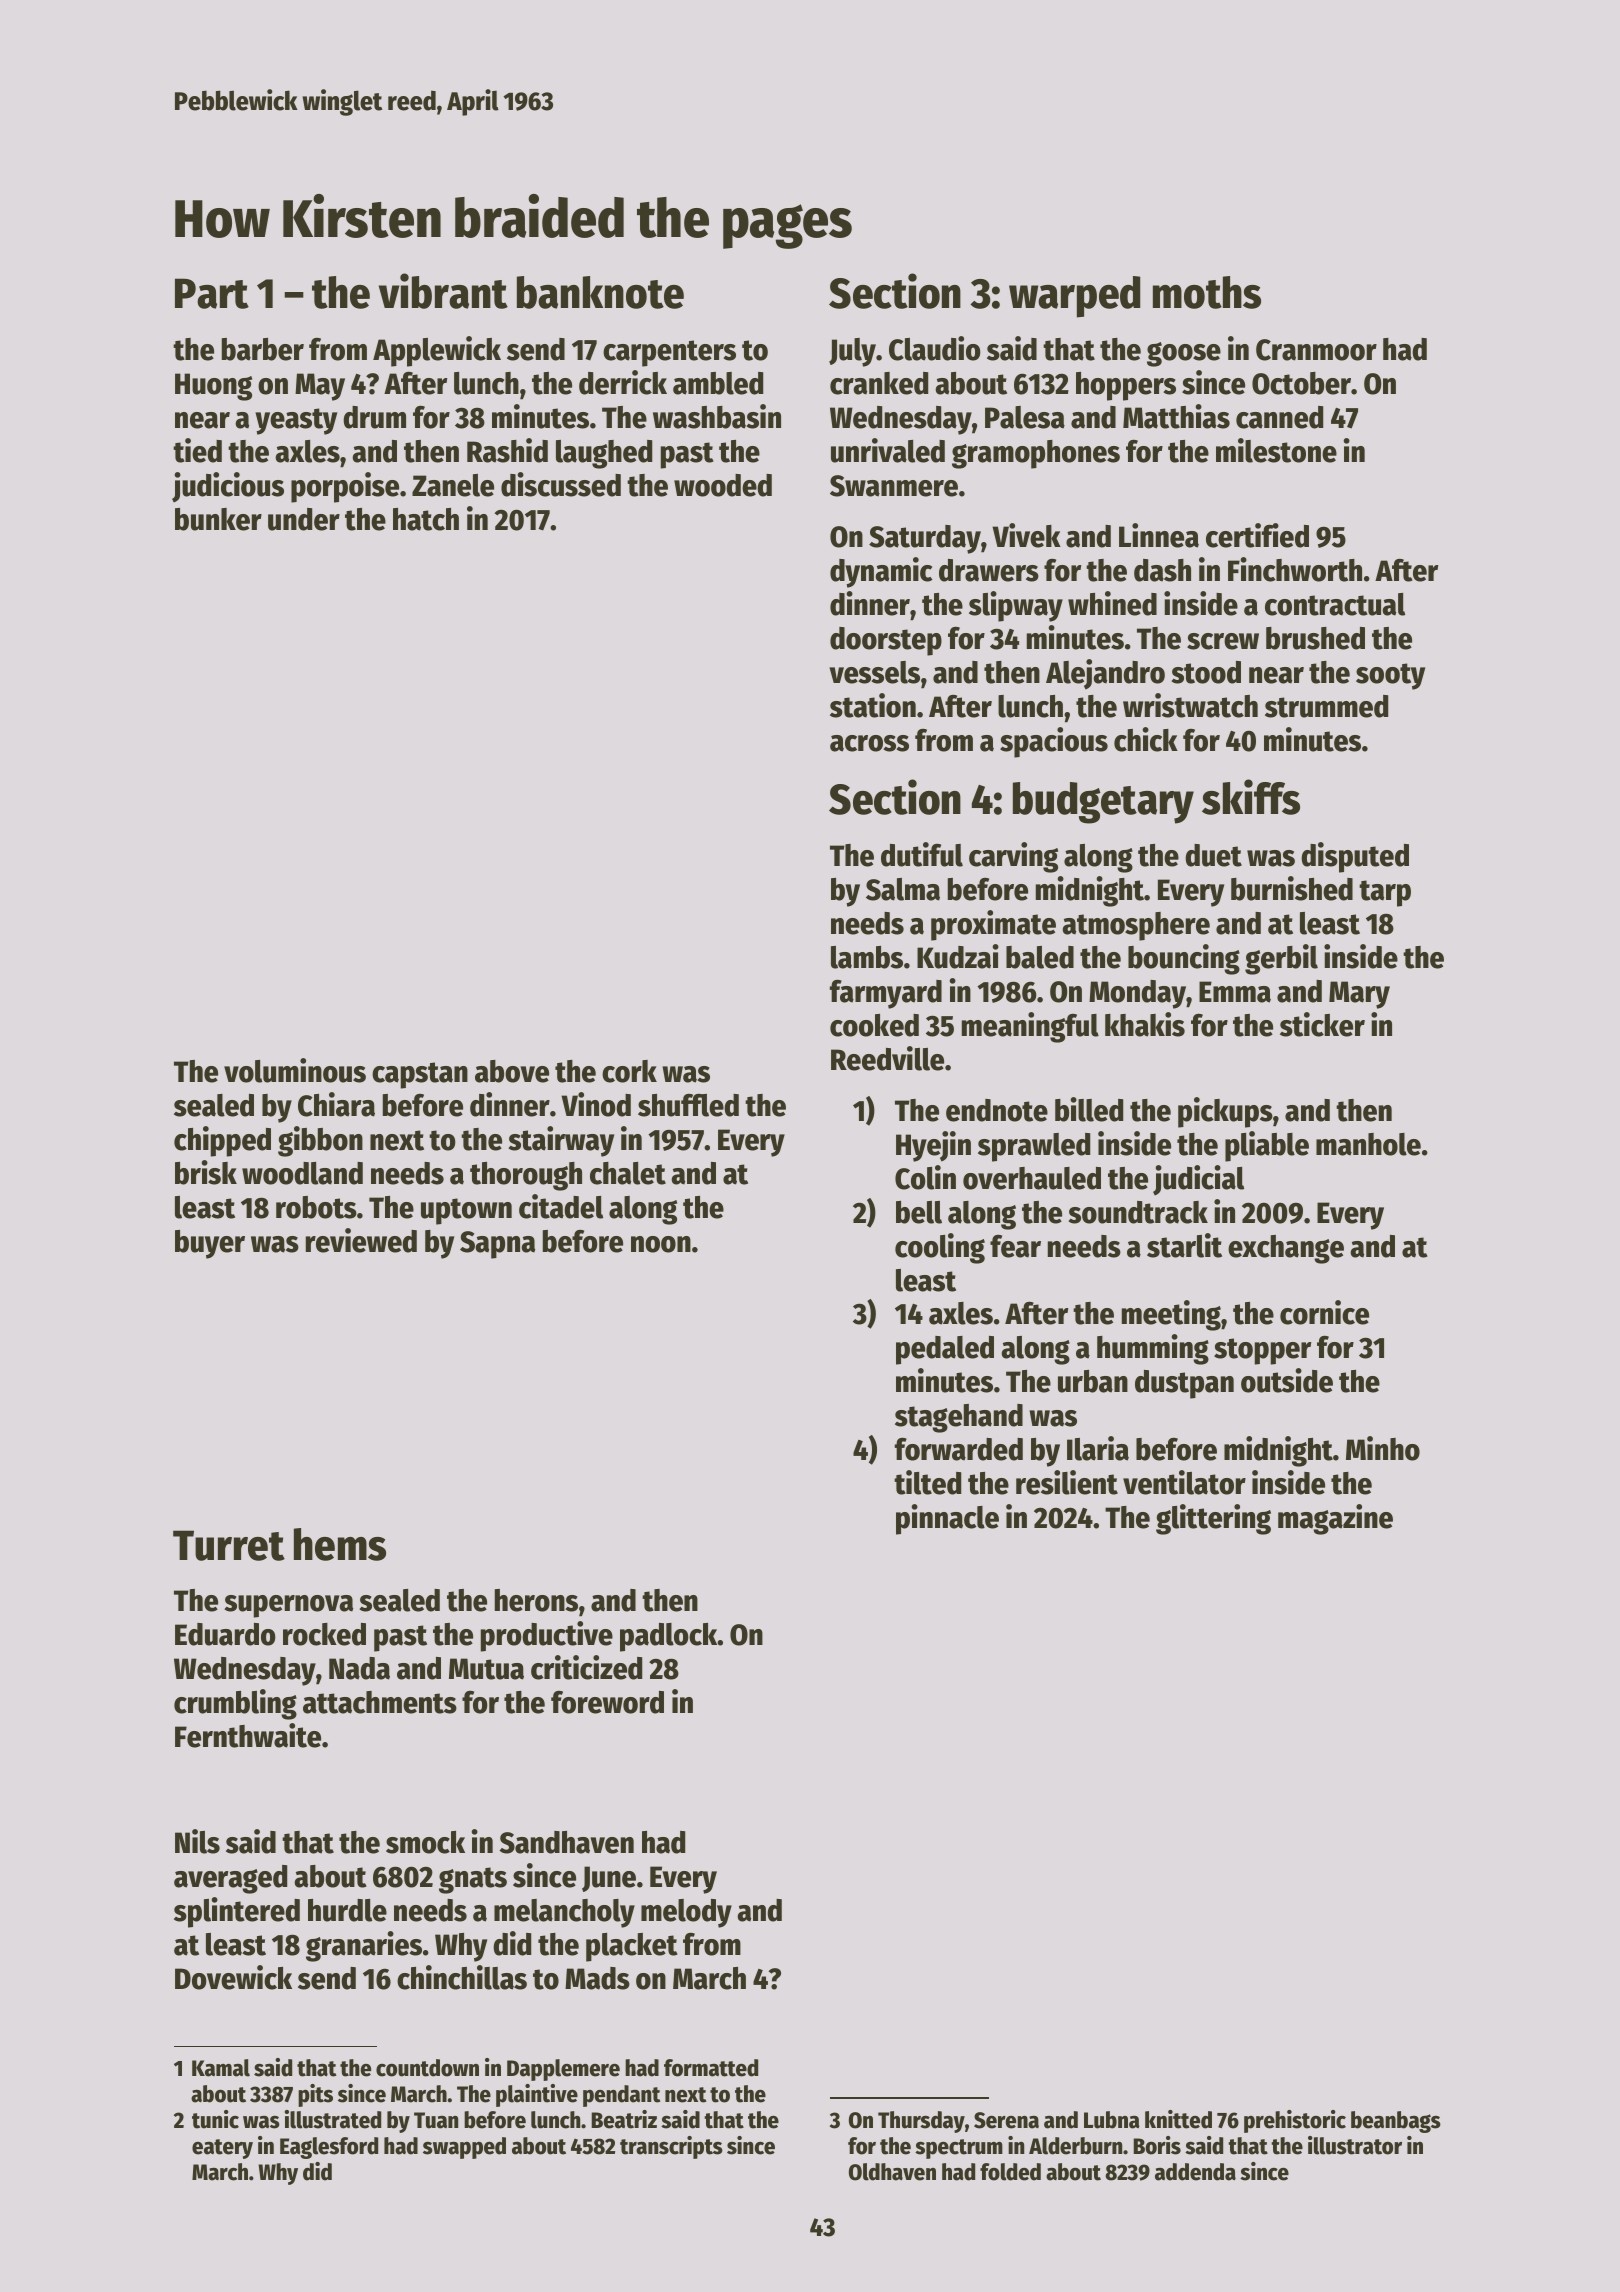  What do you see at coordinates (852, 352) in the page?
I see `July` at bounding box center [852, 352].
